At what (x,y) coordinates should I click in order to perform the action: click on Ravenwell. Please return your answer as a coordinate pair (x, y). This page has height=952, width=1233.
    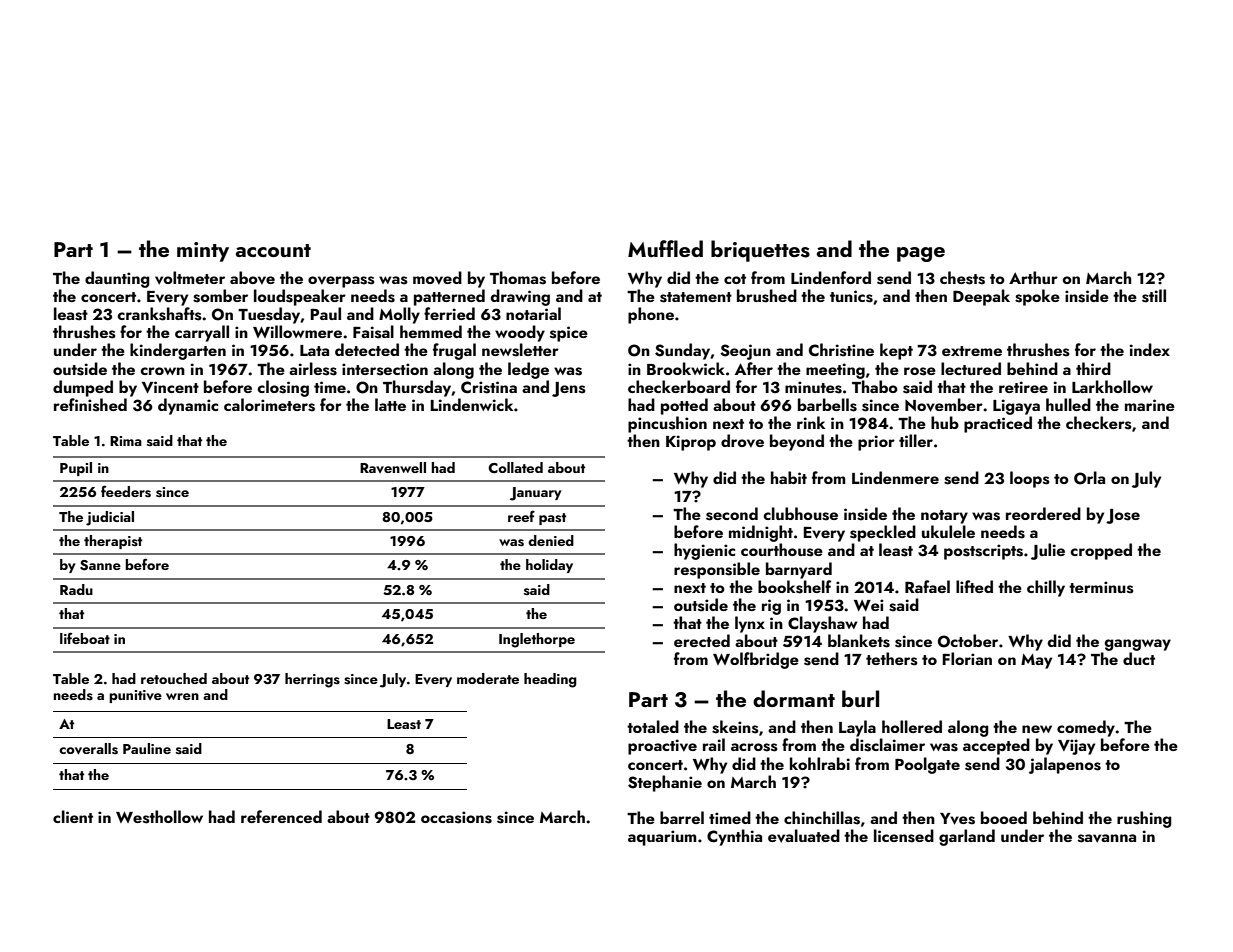
    Looking at the image, I should click on (393, 467).
